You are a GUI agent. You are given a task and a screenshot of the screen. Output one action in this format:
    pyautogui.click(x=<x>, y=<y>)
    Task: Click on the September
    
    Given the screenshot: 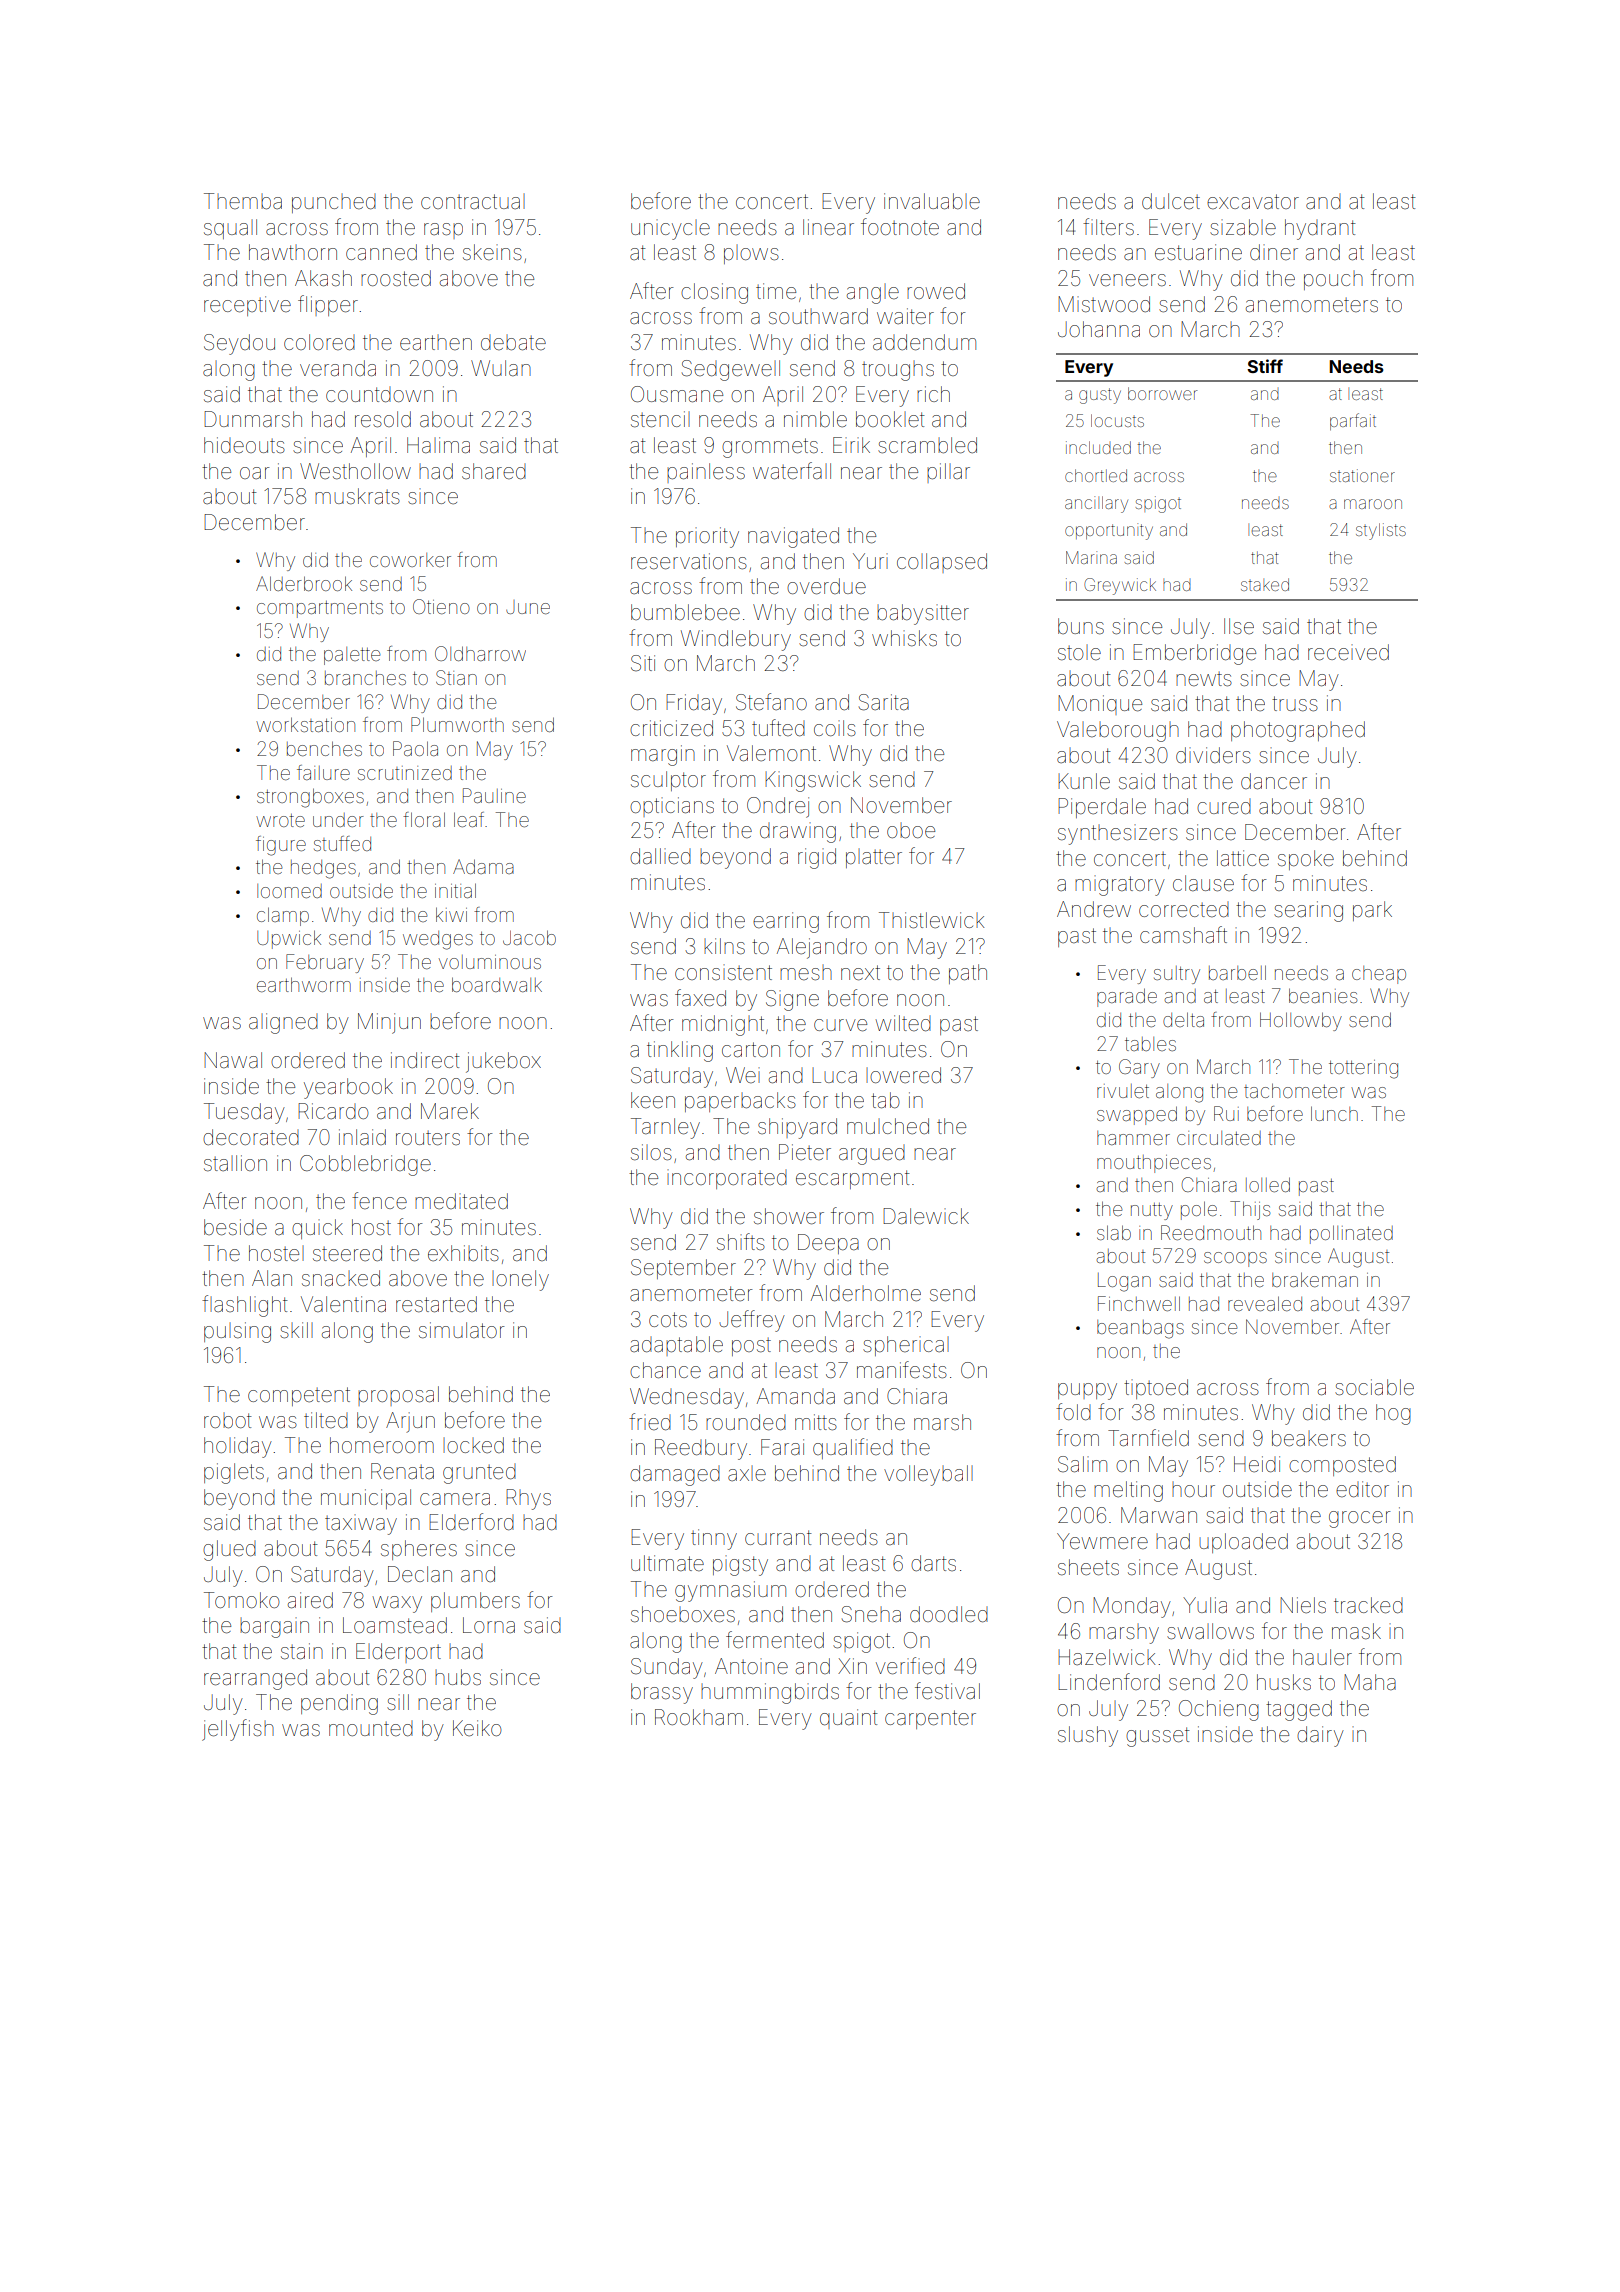 What is the action you would take?
    pyautogui.click(x=683, y=1269)
